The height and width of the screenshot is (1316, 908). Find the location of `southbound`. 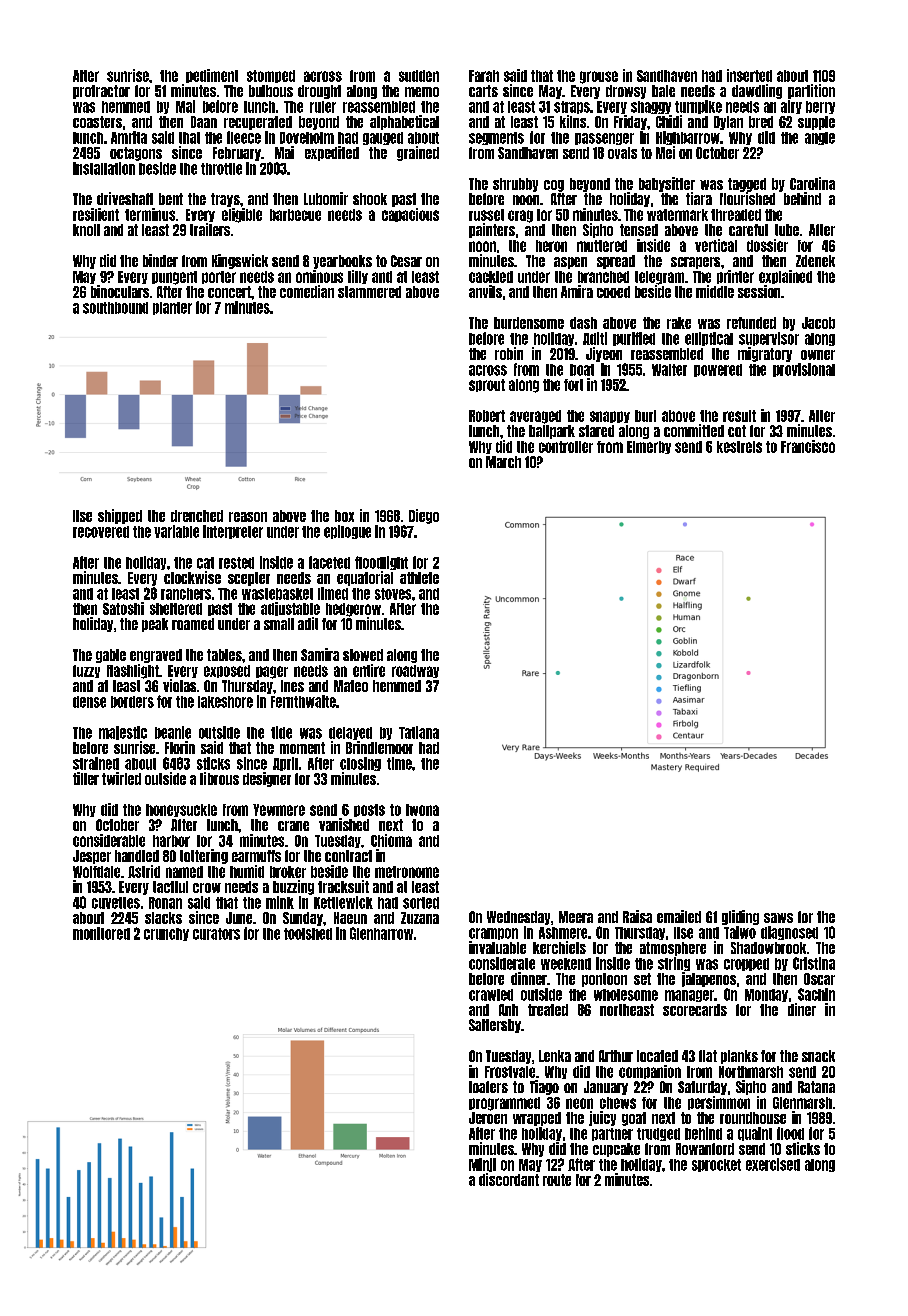

southbound is located at coordinates (115, 308).
